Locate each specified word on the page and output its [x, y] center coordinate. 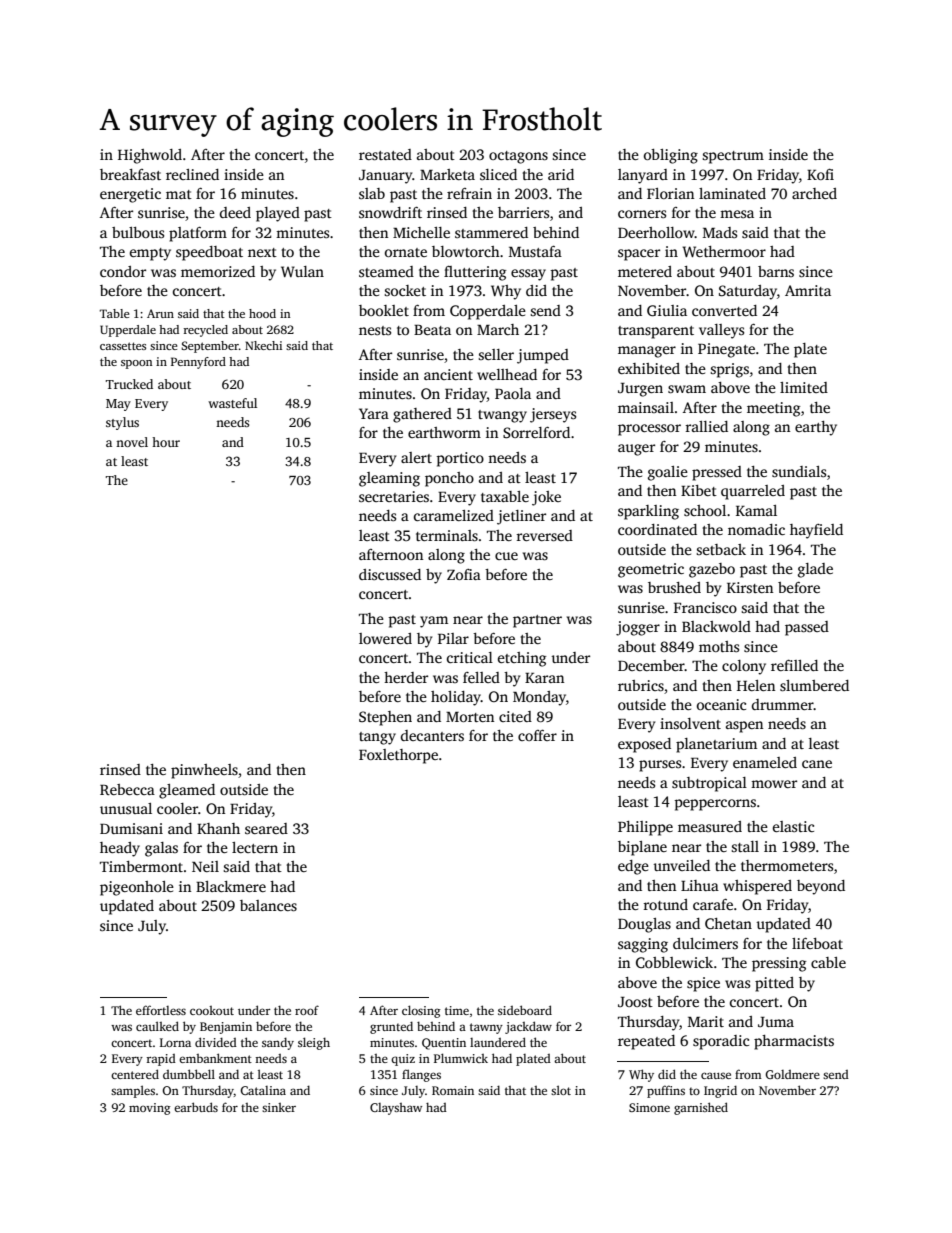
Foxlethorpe [398, 756]
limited [804, 387]
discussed [390, 574]
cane [817, 764]
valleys [721, 331]
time [457, 1010]
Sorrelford [536, 432]
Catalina [263, 1090]
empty [150, 254]
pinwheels [204, 771]
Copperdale [488, 312]
